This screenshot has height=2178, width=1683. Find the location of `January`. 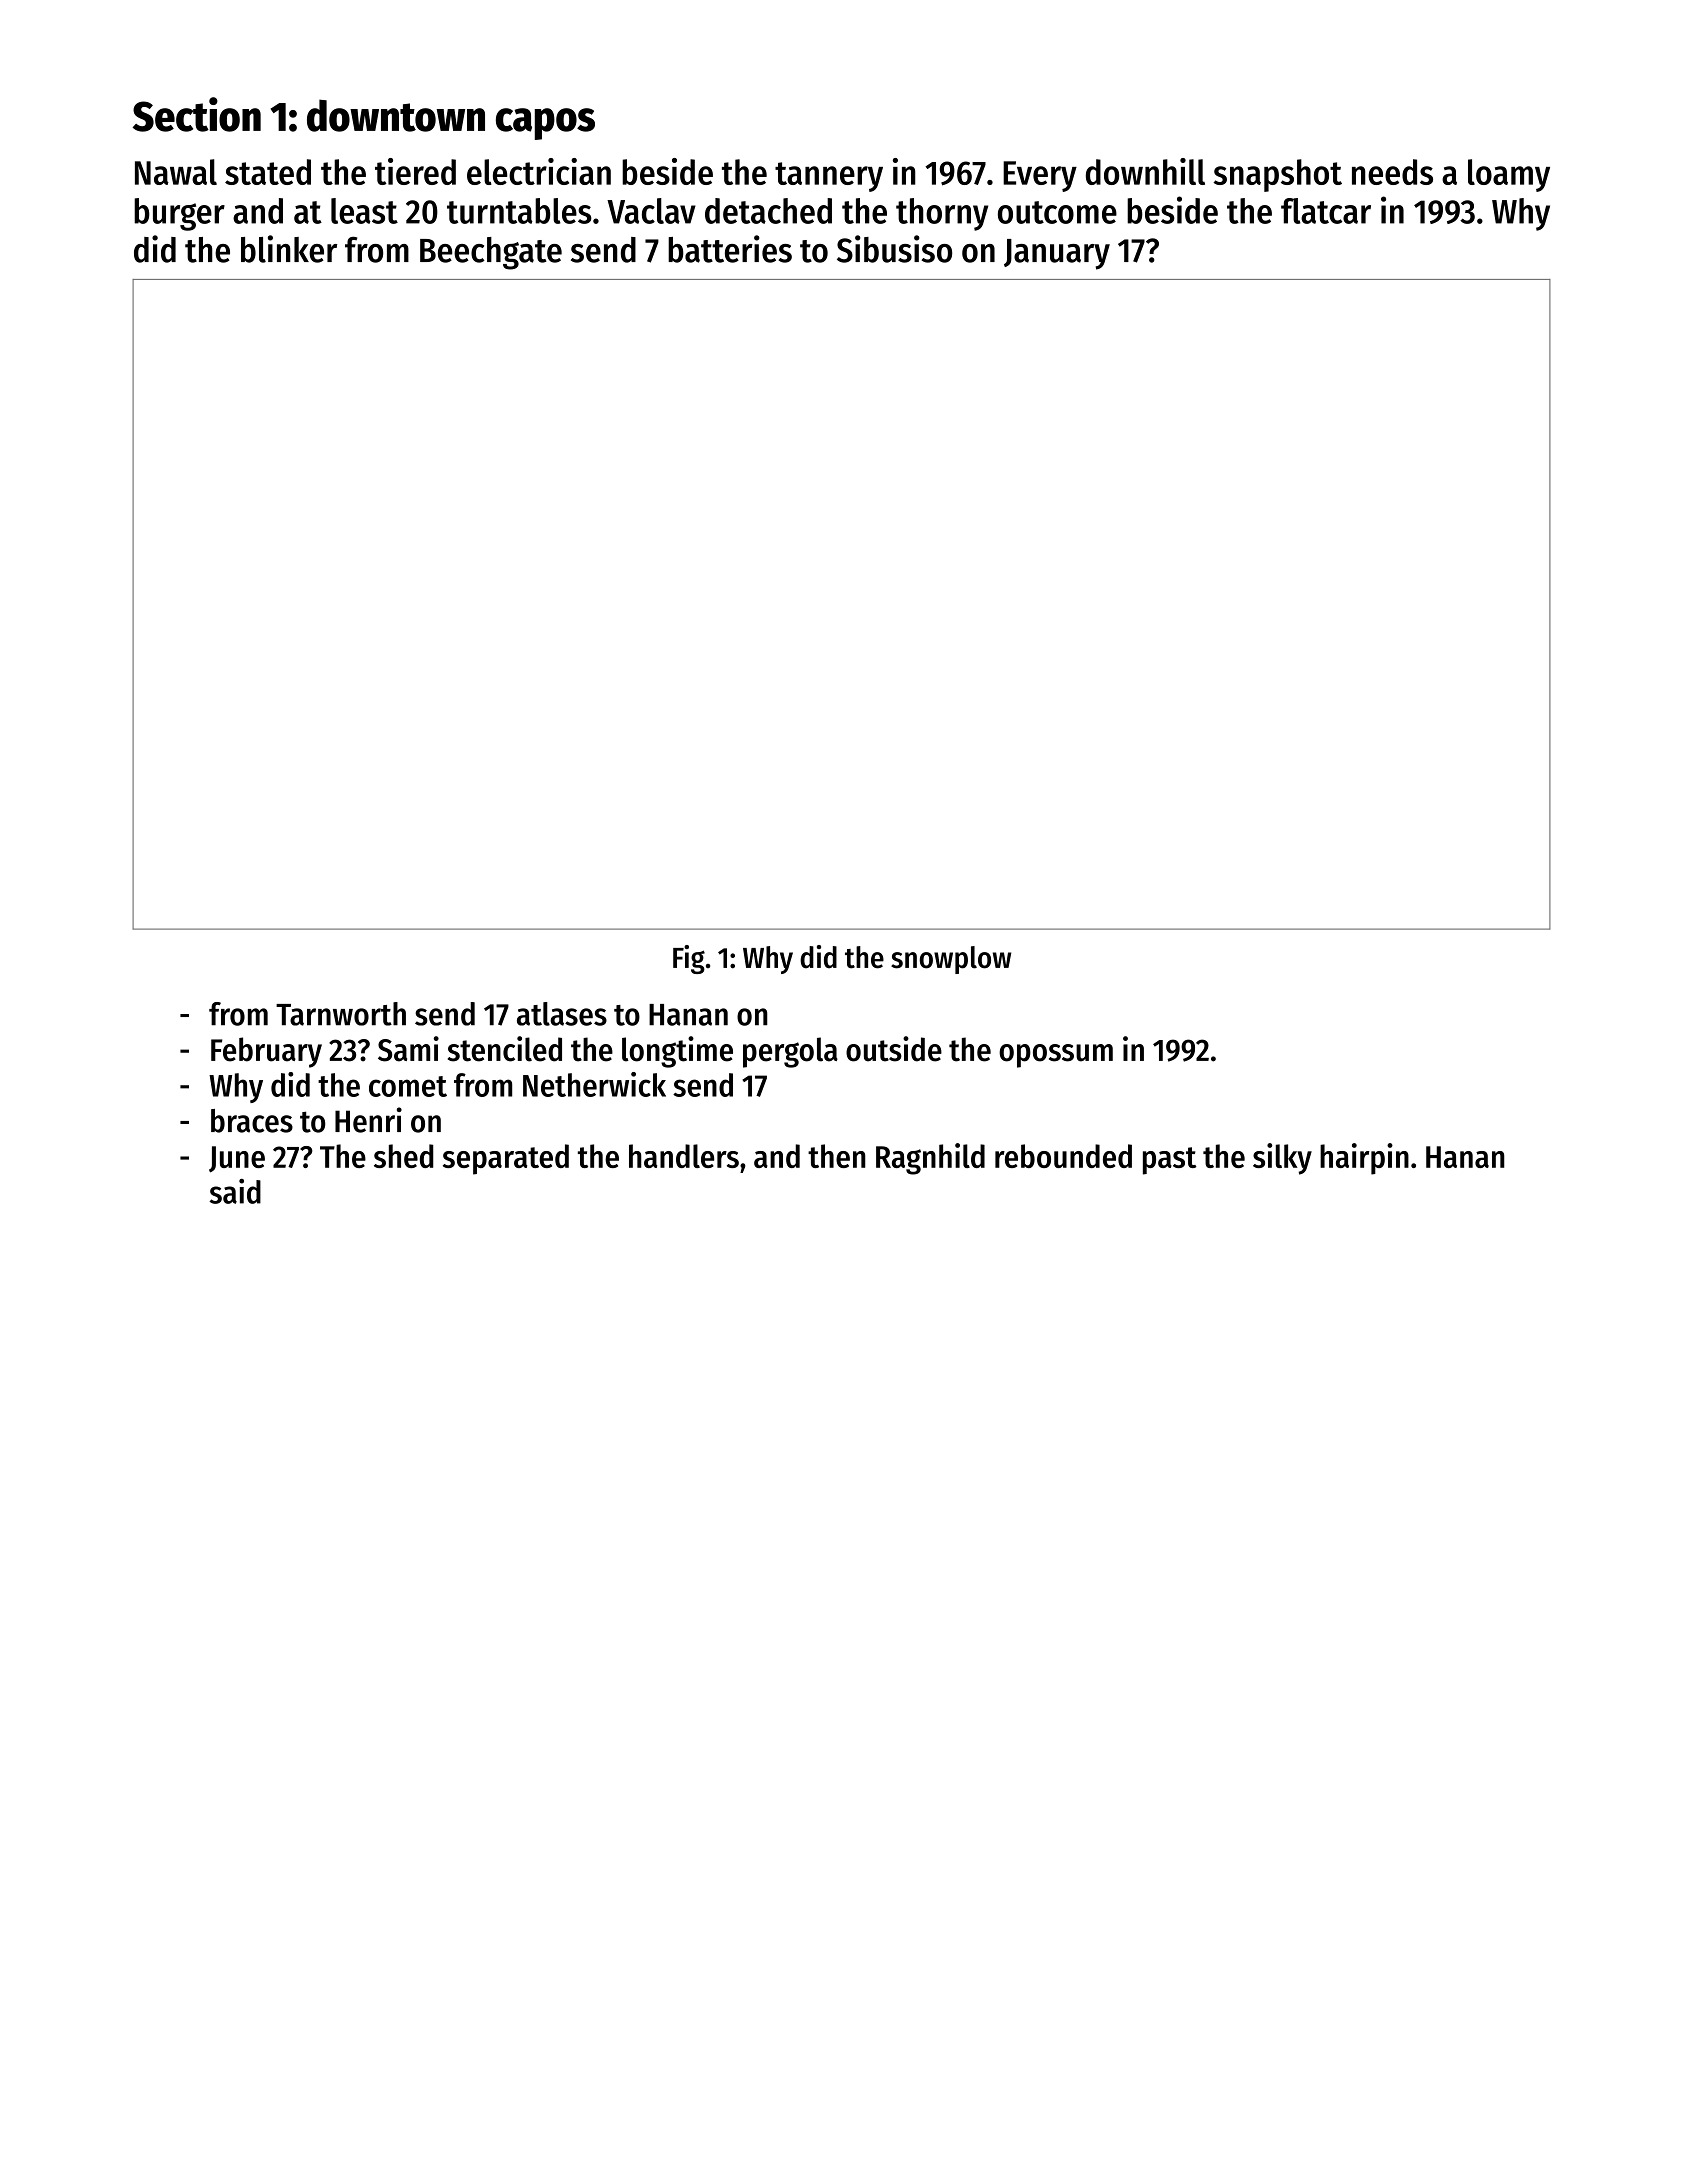

January is located at coordinates (1057, 254).
